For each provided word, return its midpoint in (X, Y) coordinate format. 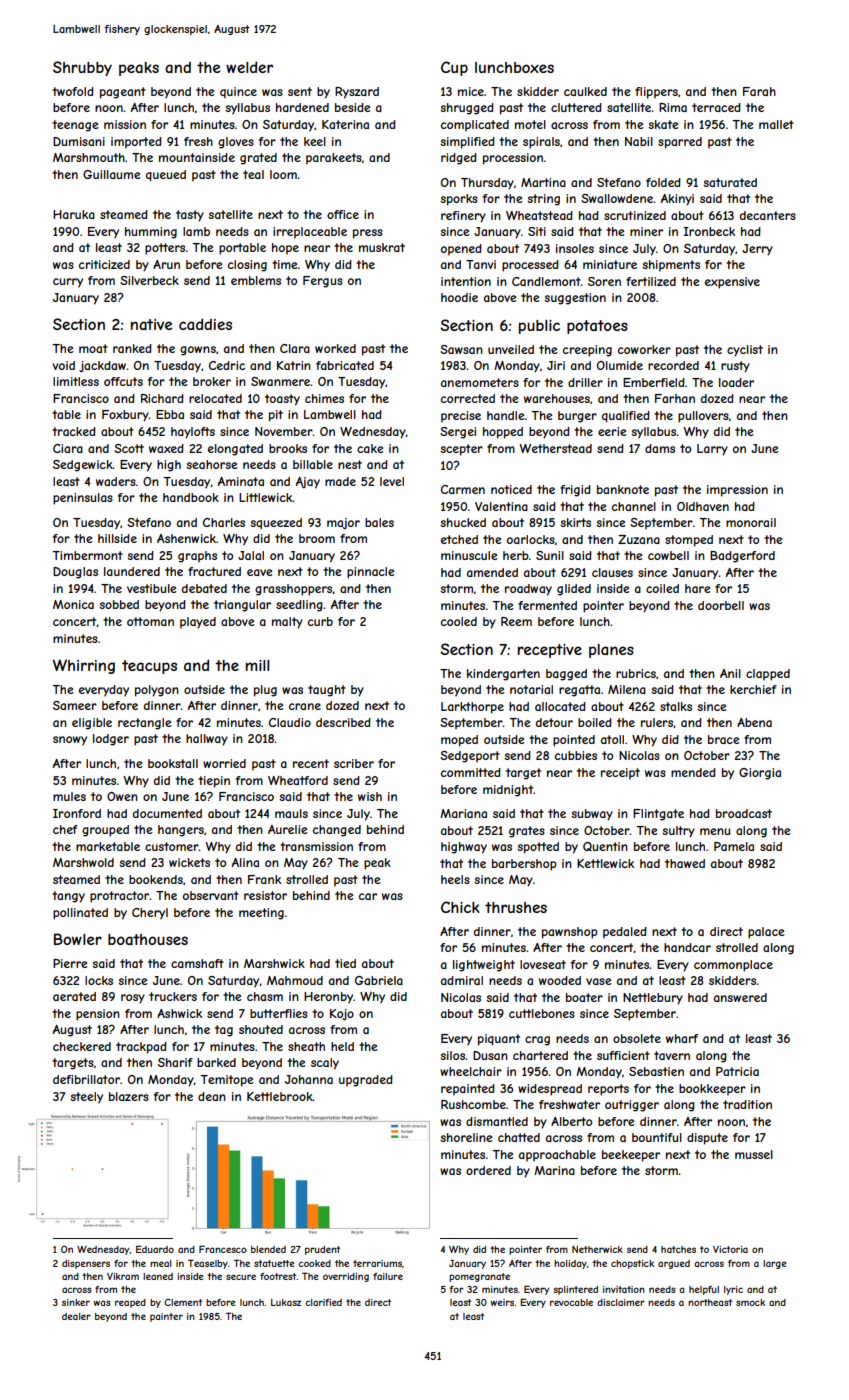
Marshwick (274, 963)
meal (160, 1263)
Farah (759, 91)
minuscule (469, 555)
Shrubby (82, 68)
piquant (499, 1040)
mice (471, 91)
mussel (754, 1154)
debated (204, 588)
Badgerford (742, 557)
